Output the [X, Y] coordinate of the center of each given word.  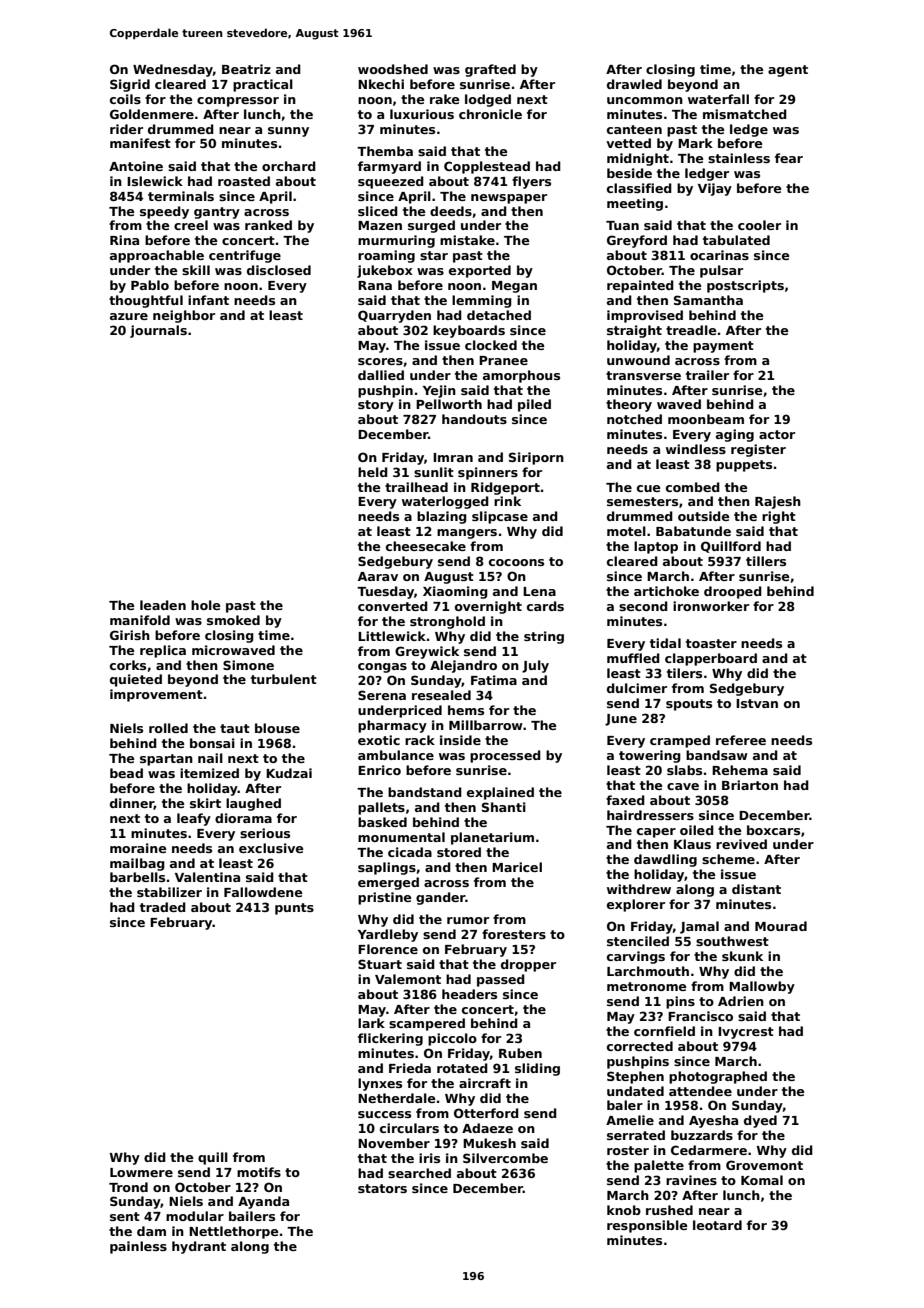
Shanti [504, 807]
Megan [514, 287]
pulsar [721, 271]
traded [163, 907]
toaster [711, 643]
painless [138, 1247]
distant [756, 889]
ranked [268, 225]
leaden [163, 605]
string [544, 637]
